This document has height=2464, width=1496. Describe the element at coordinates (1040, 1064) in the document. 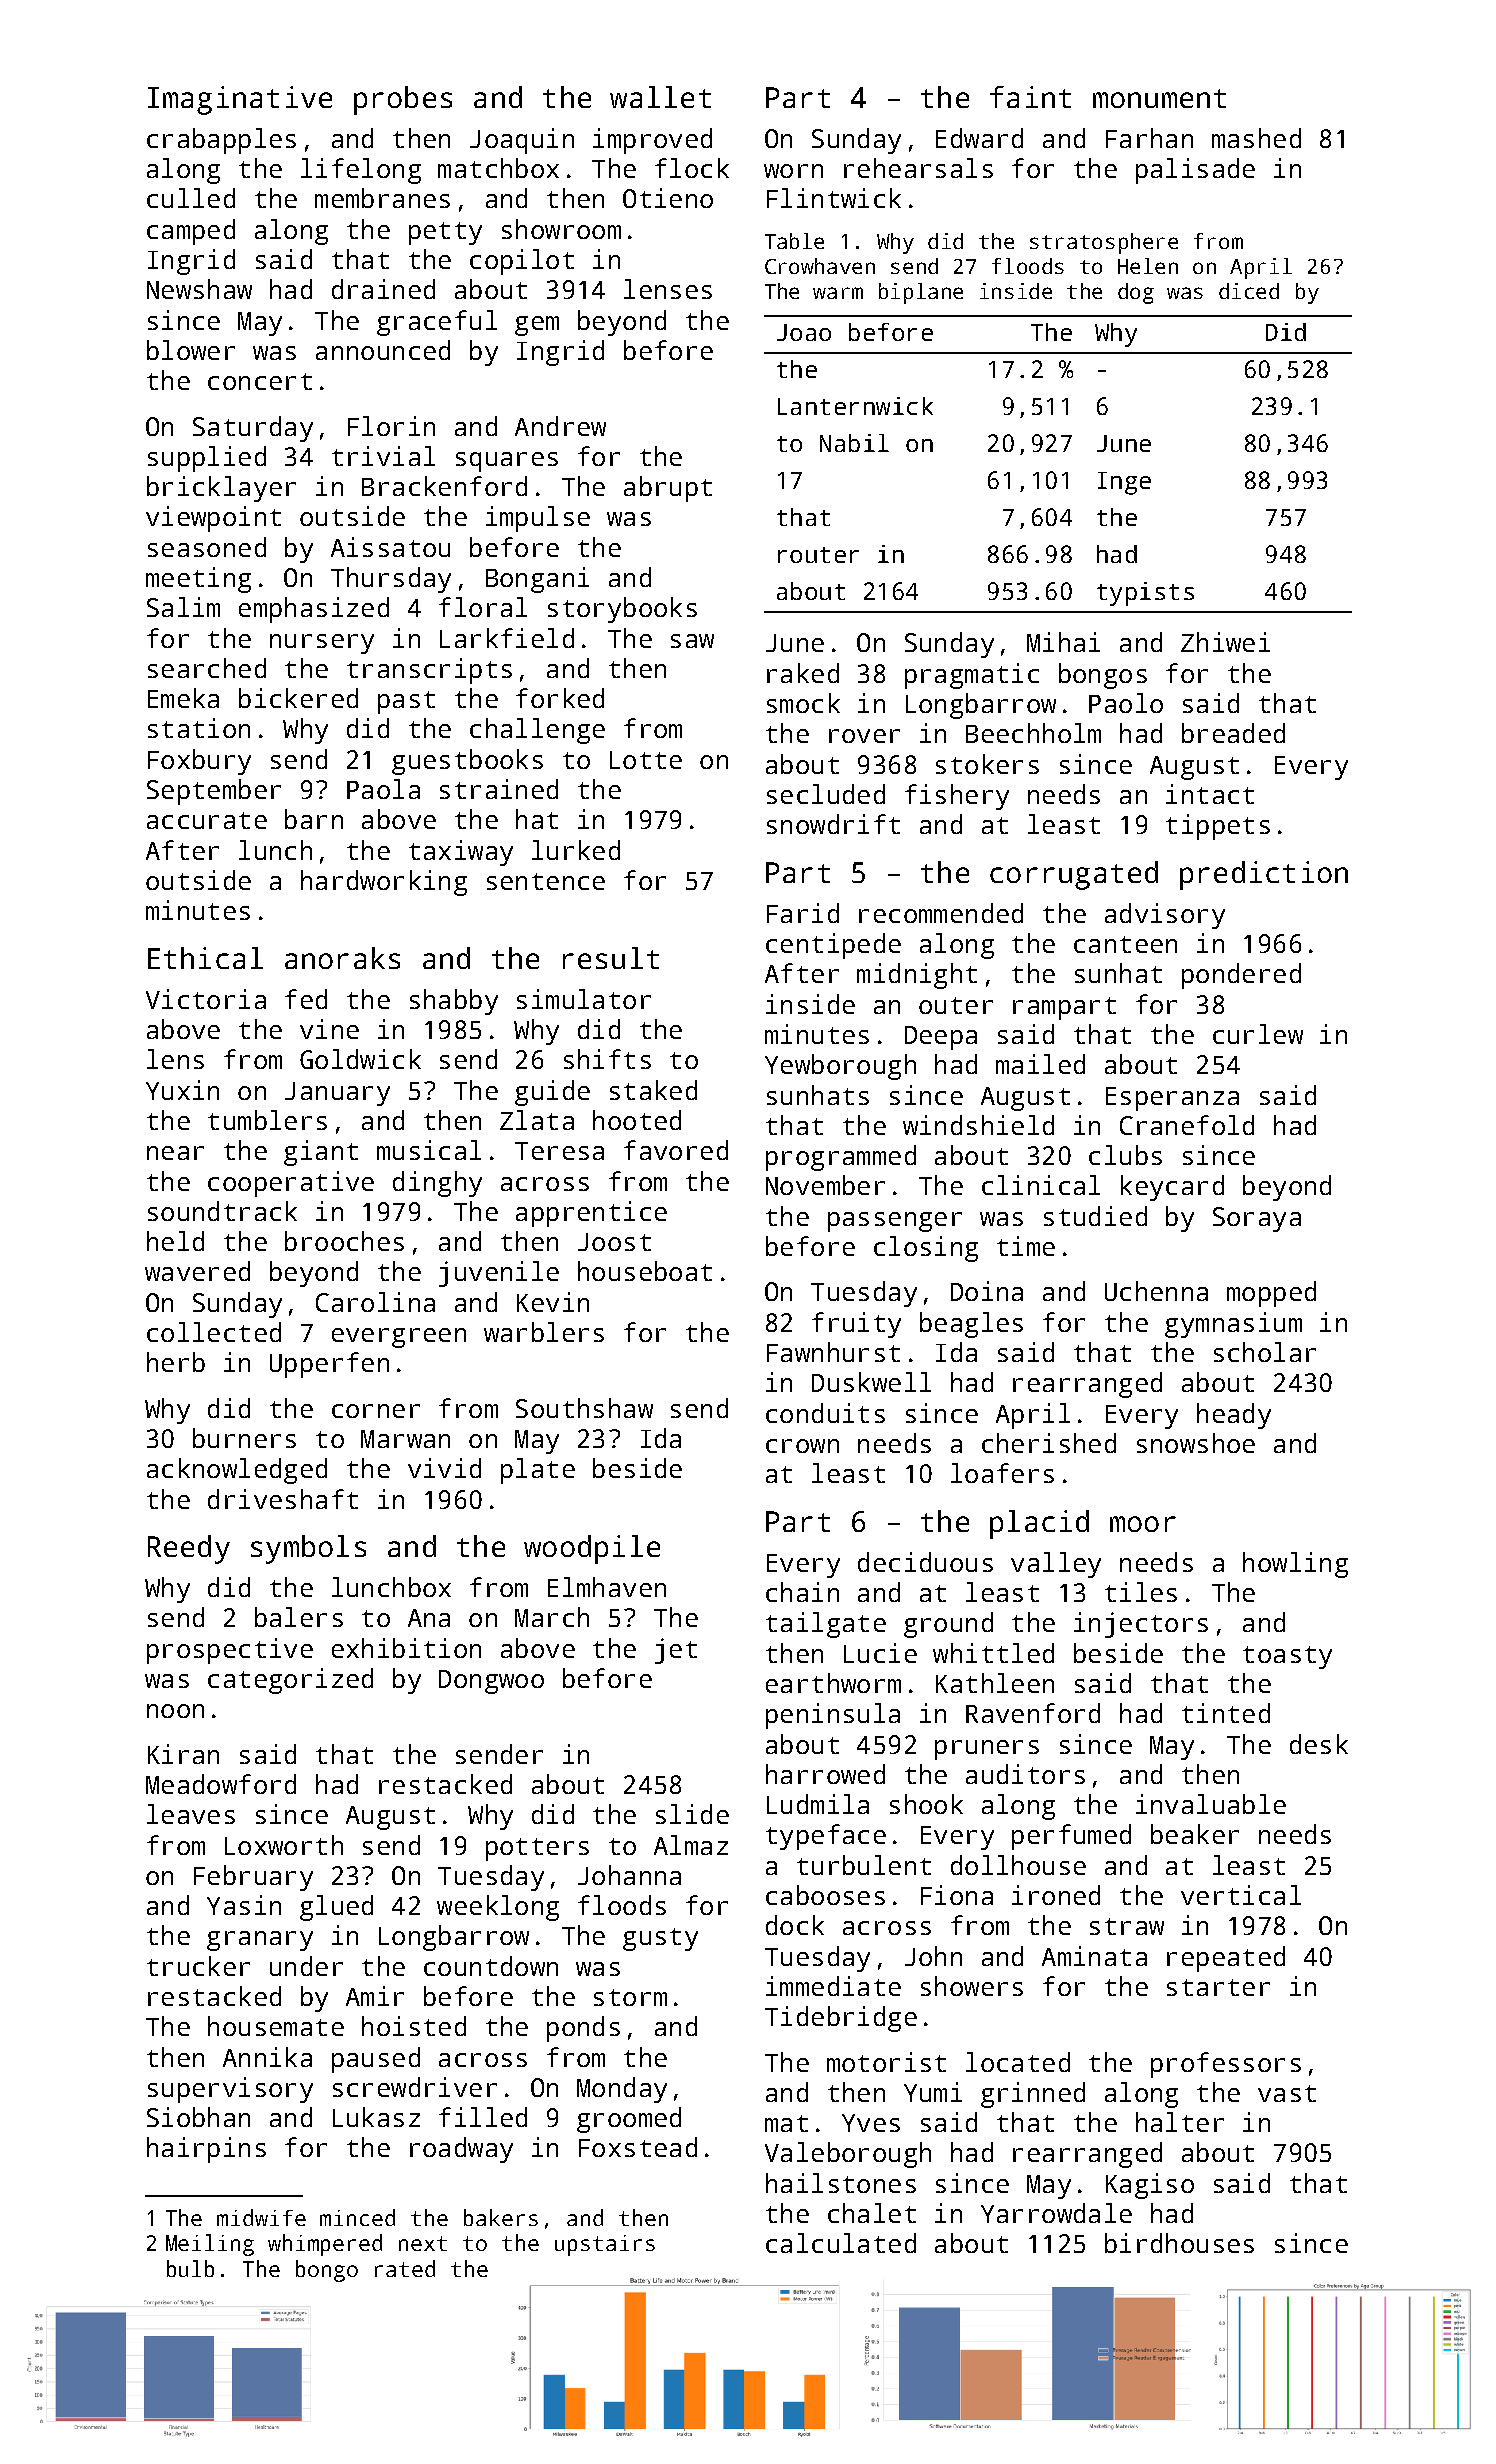

I see `mailed` at that location.
